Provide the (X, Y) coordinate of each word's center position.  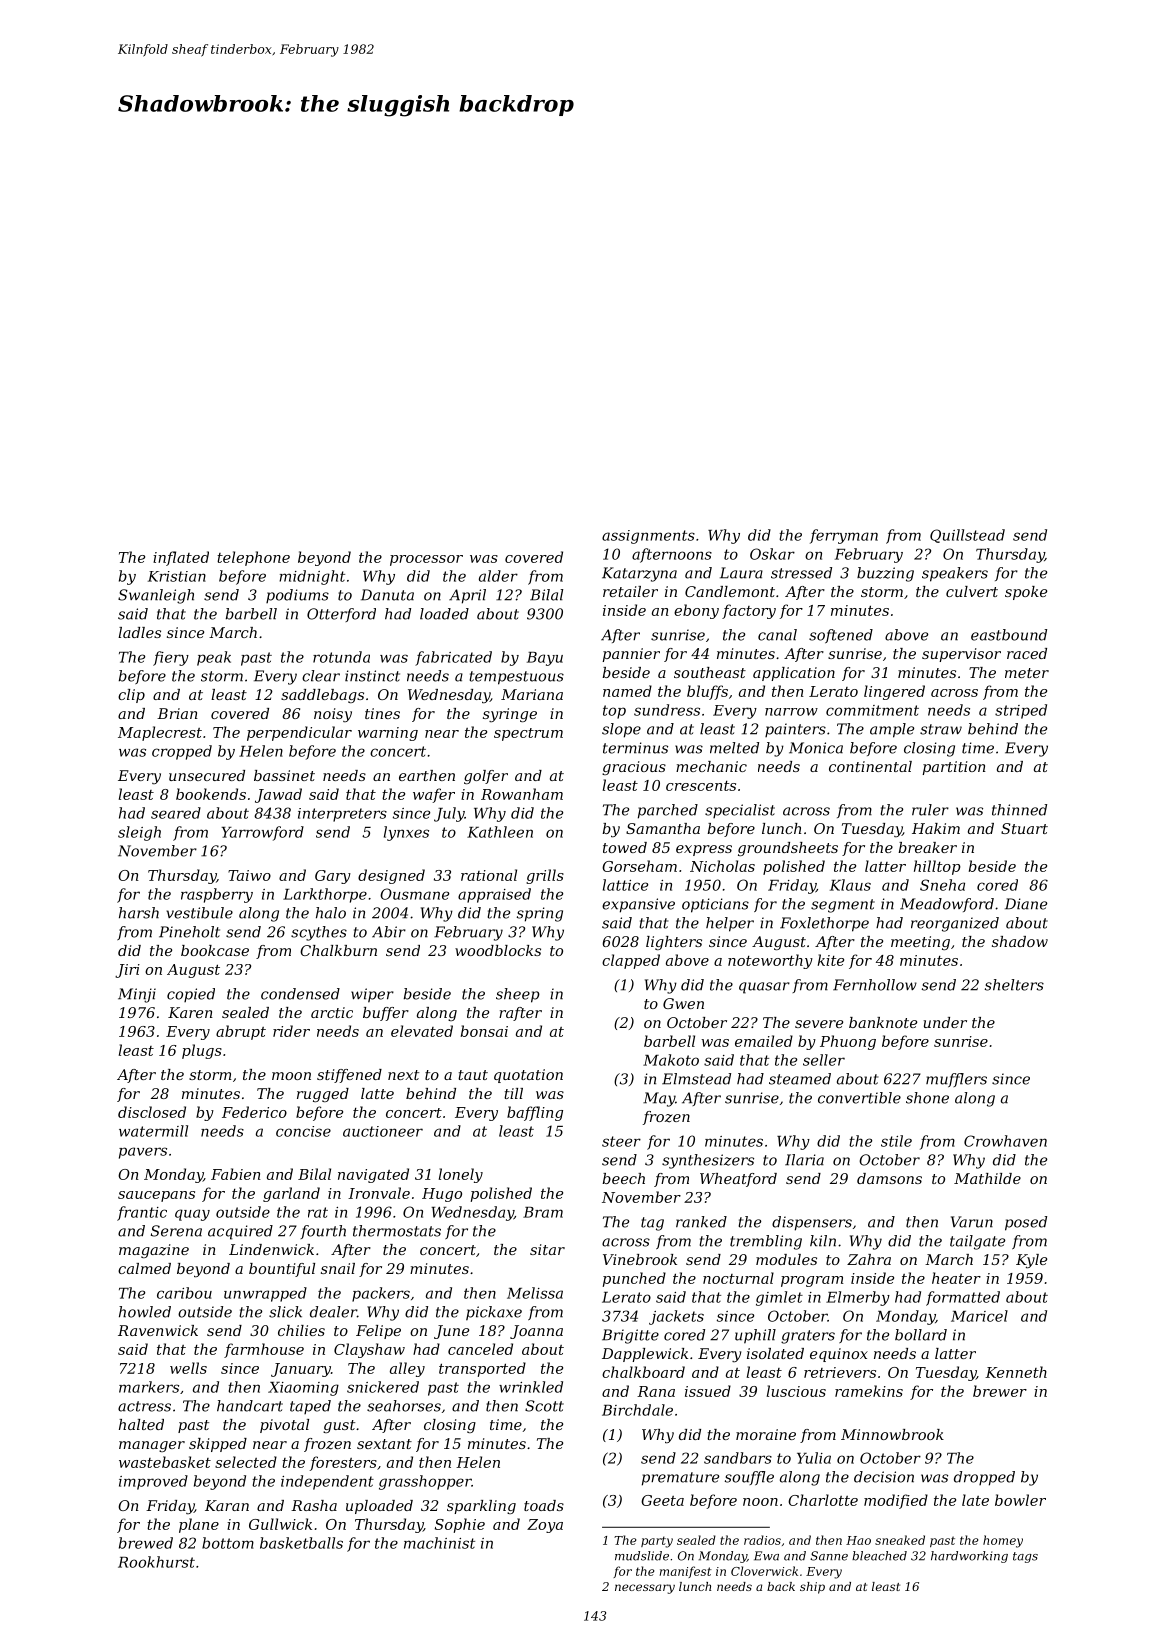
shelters (1014, 985)
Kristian (177, 576)
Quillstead (967, 536)
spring (540, 914)
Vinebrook (640, 1259)
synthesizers (708, 1161)
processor (426, 560)
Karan (227, 1505)
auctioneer (383, 1131)
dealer (333, 1312)
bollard (921, 1335)
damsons (889, 1178)
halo (331, 913)
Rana (656, 1391)
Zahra (869, 1259)
